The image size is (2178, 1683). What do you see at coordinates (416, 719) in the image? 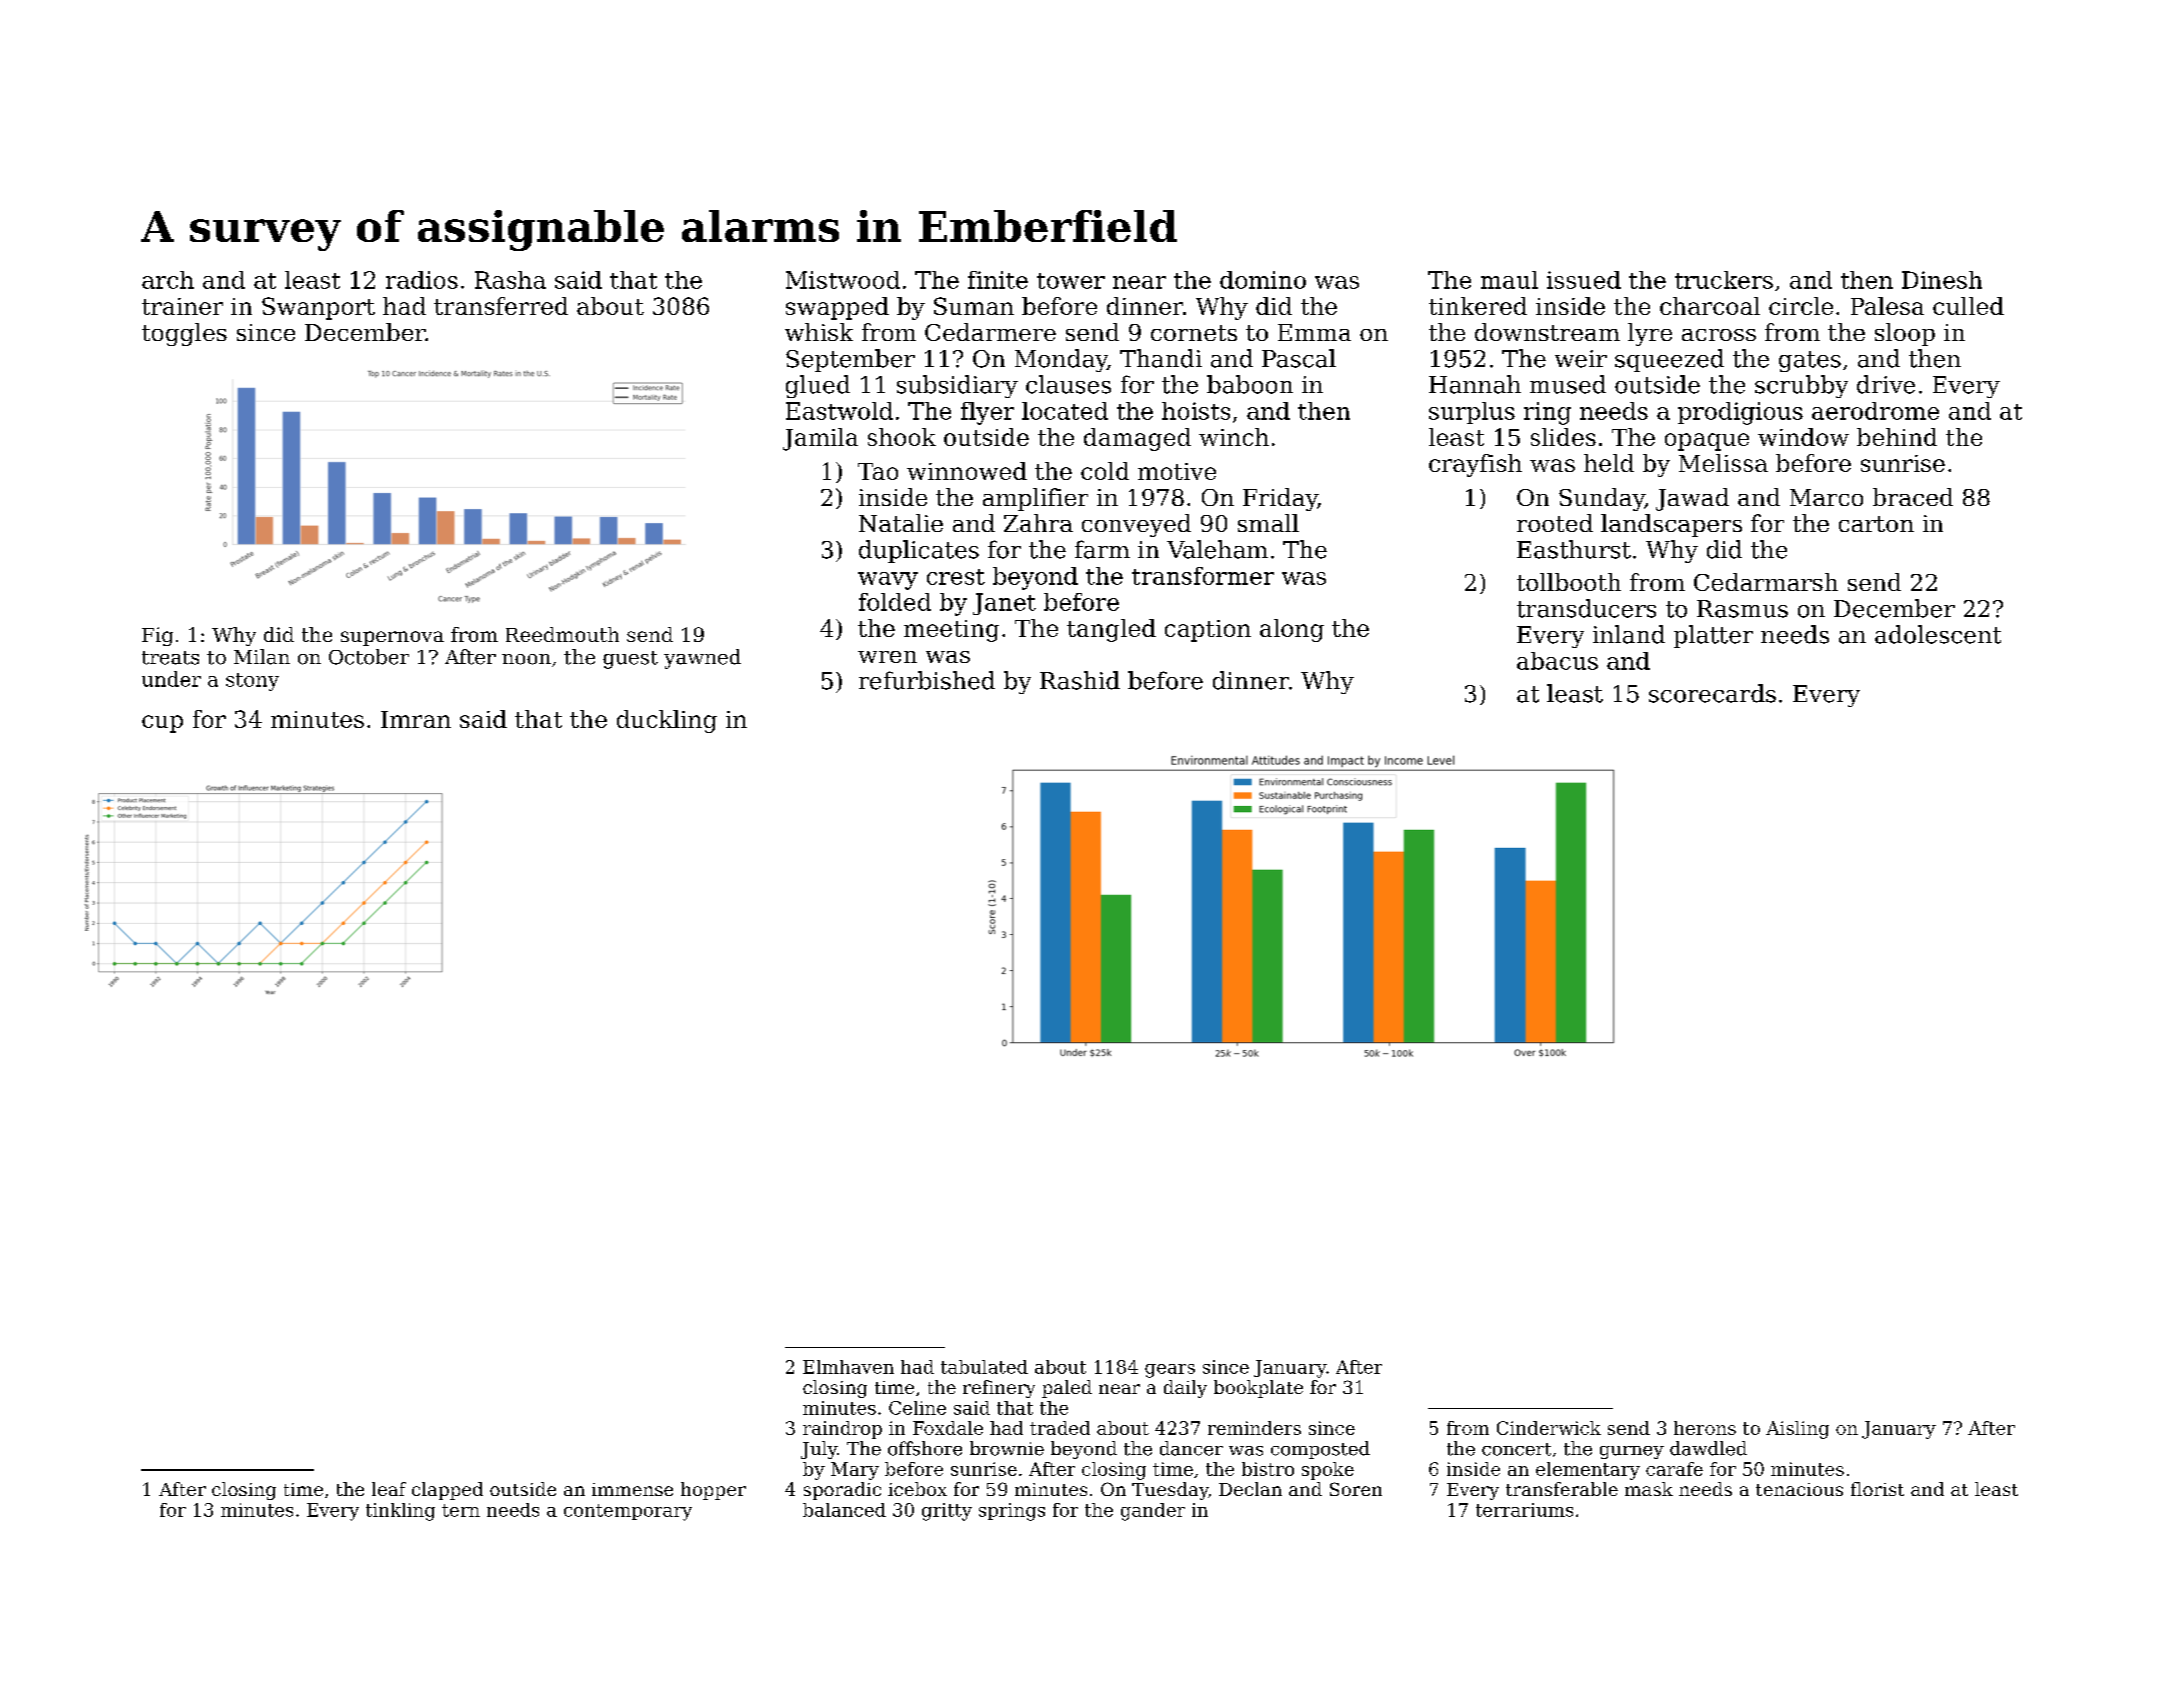
I see `Imran` at bounding box center [416, 719].
